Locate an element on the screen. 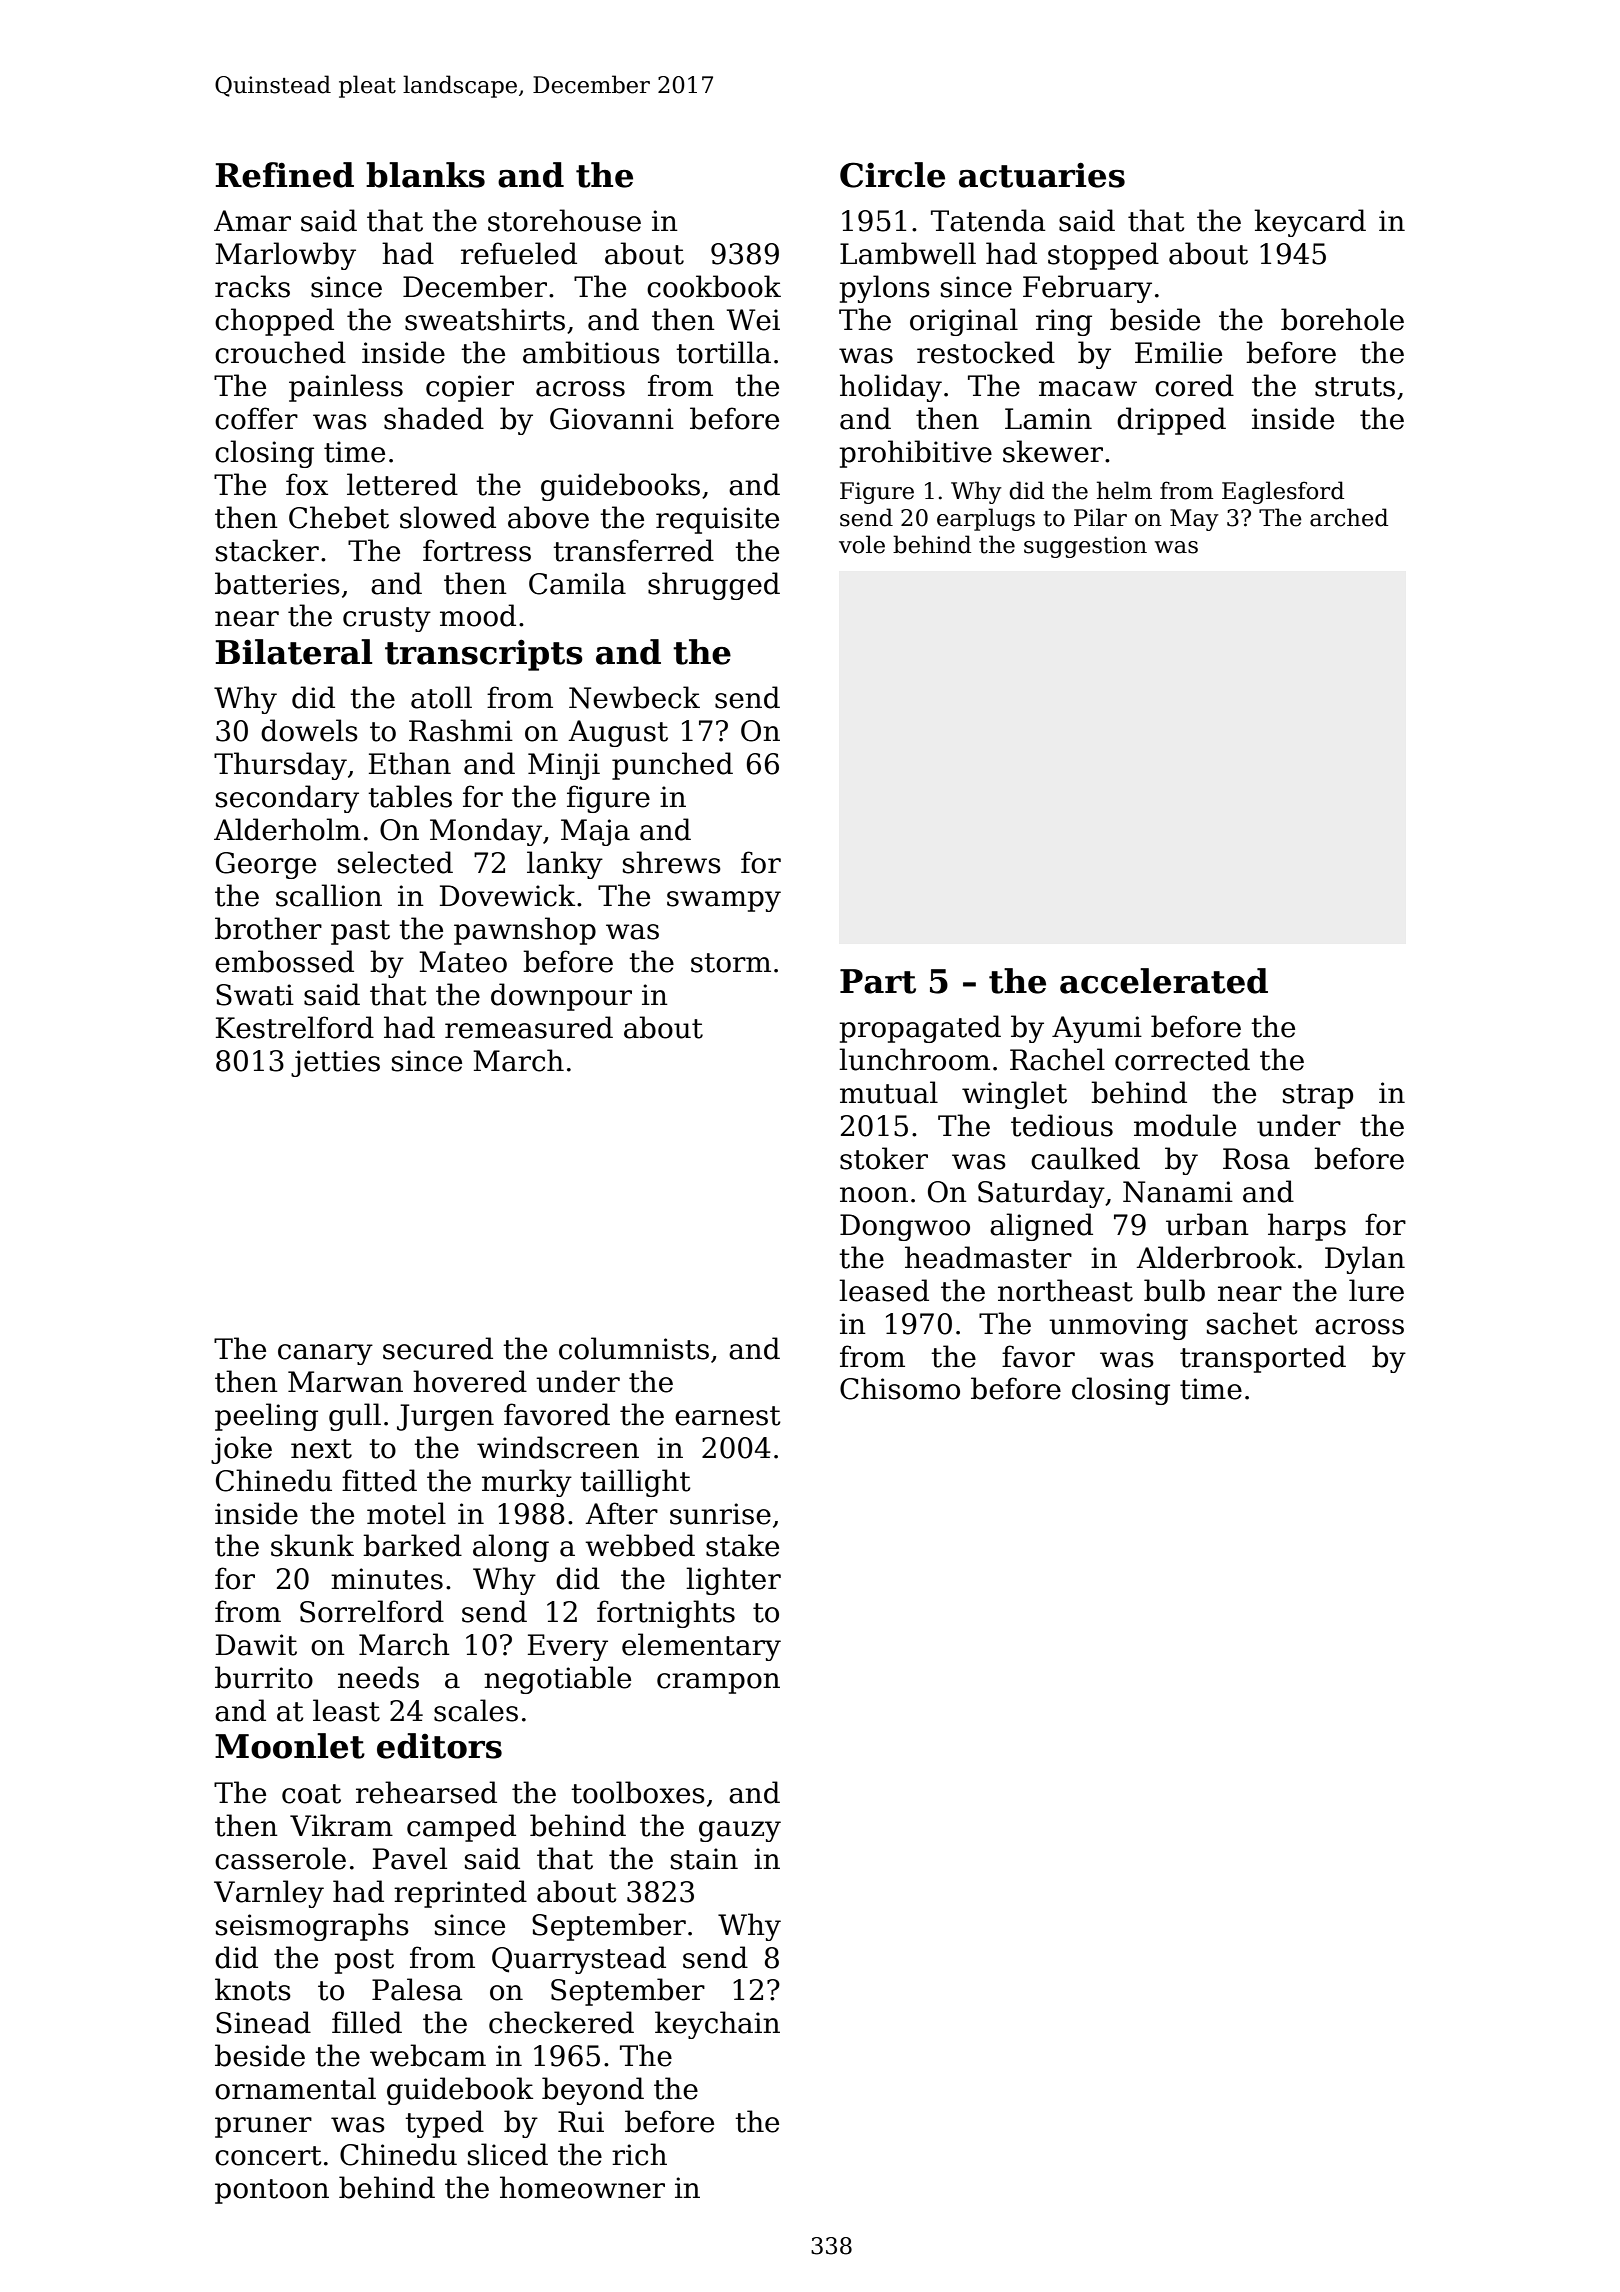 Image resolution: width=1620 pixels, height=2292 pixels. keychain is located at coordinates (717, 2025).
